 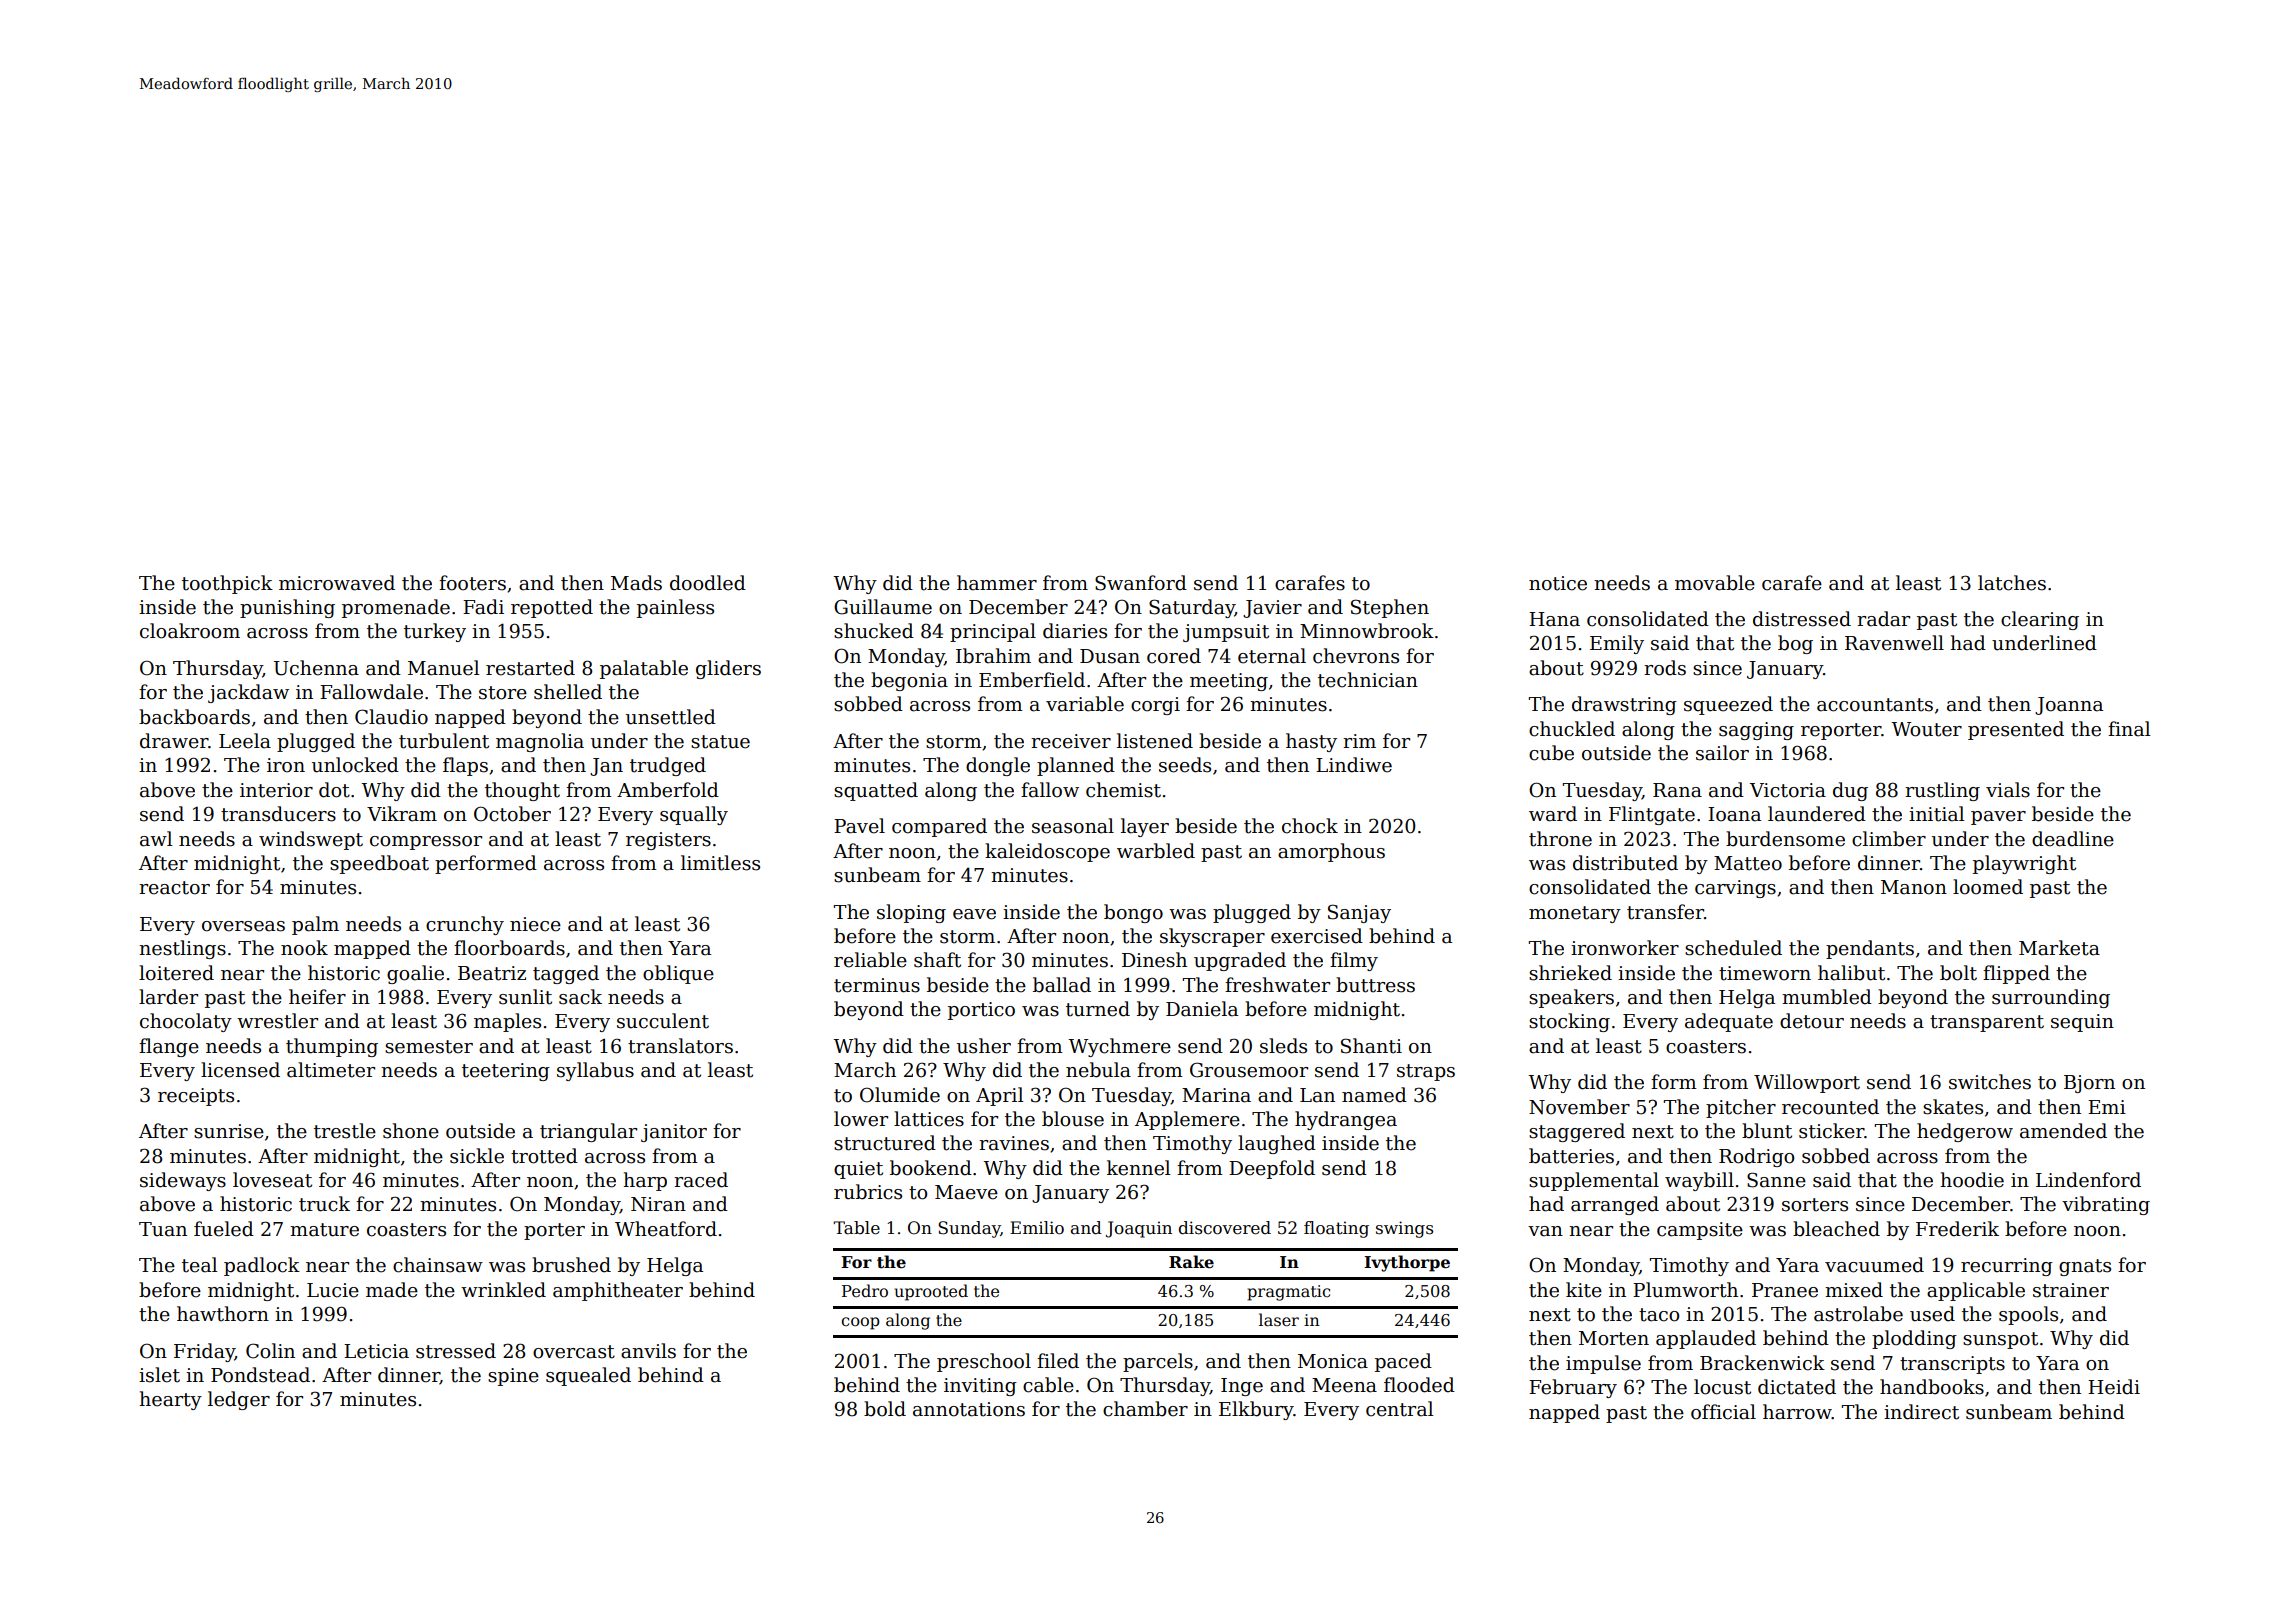 What do you see at coordinates (1354, 961) in the page?
I see `filmy` at bounding box center [1354, 961].
